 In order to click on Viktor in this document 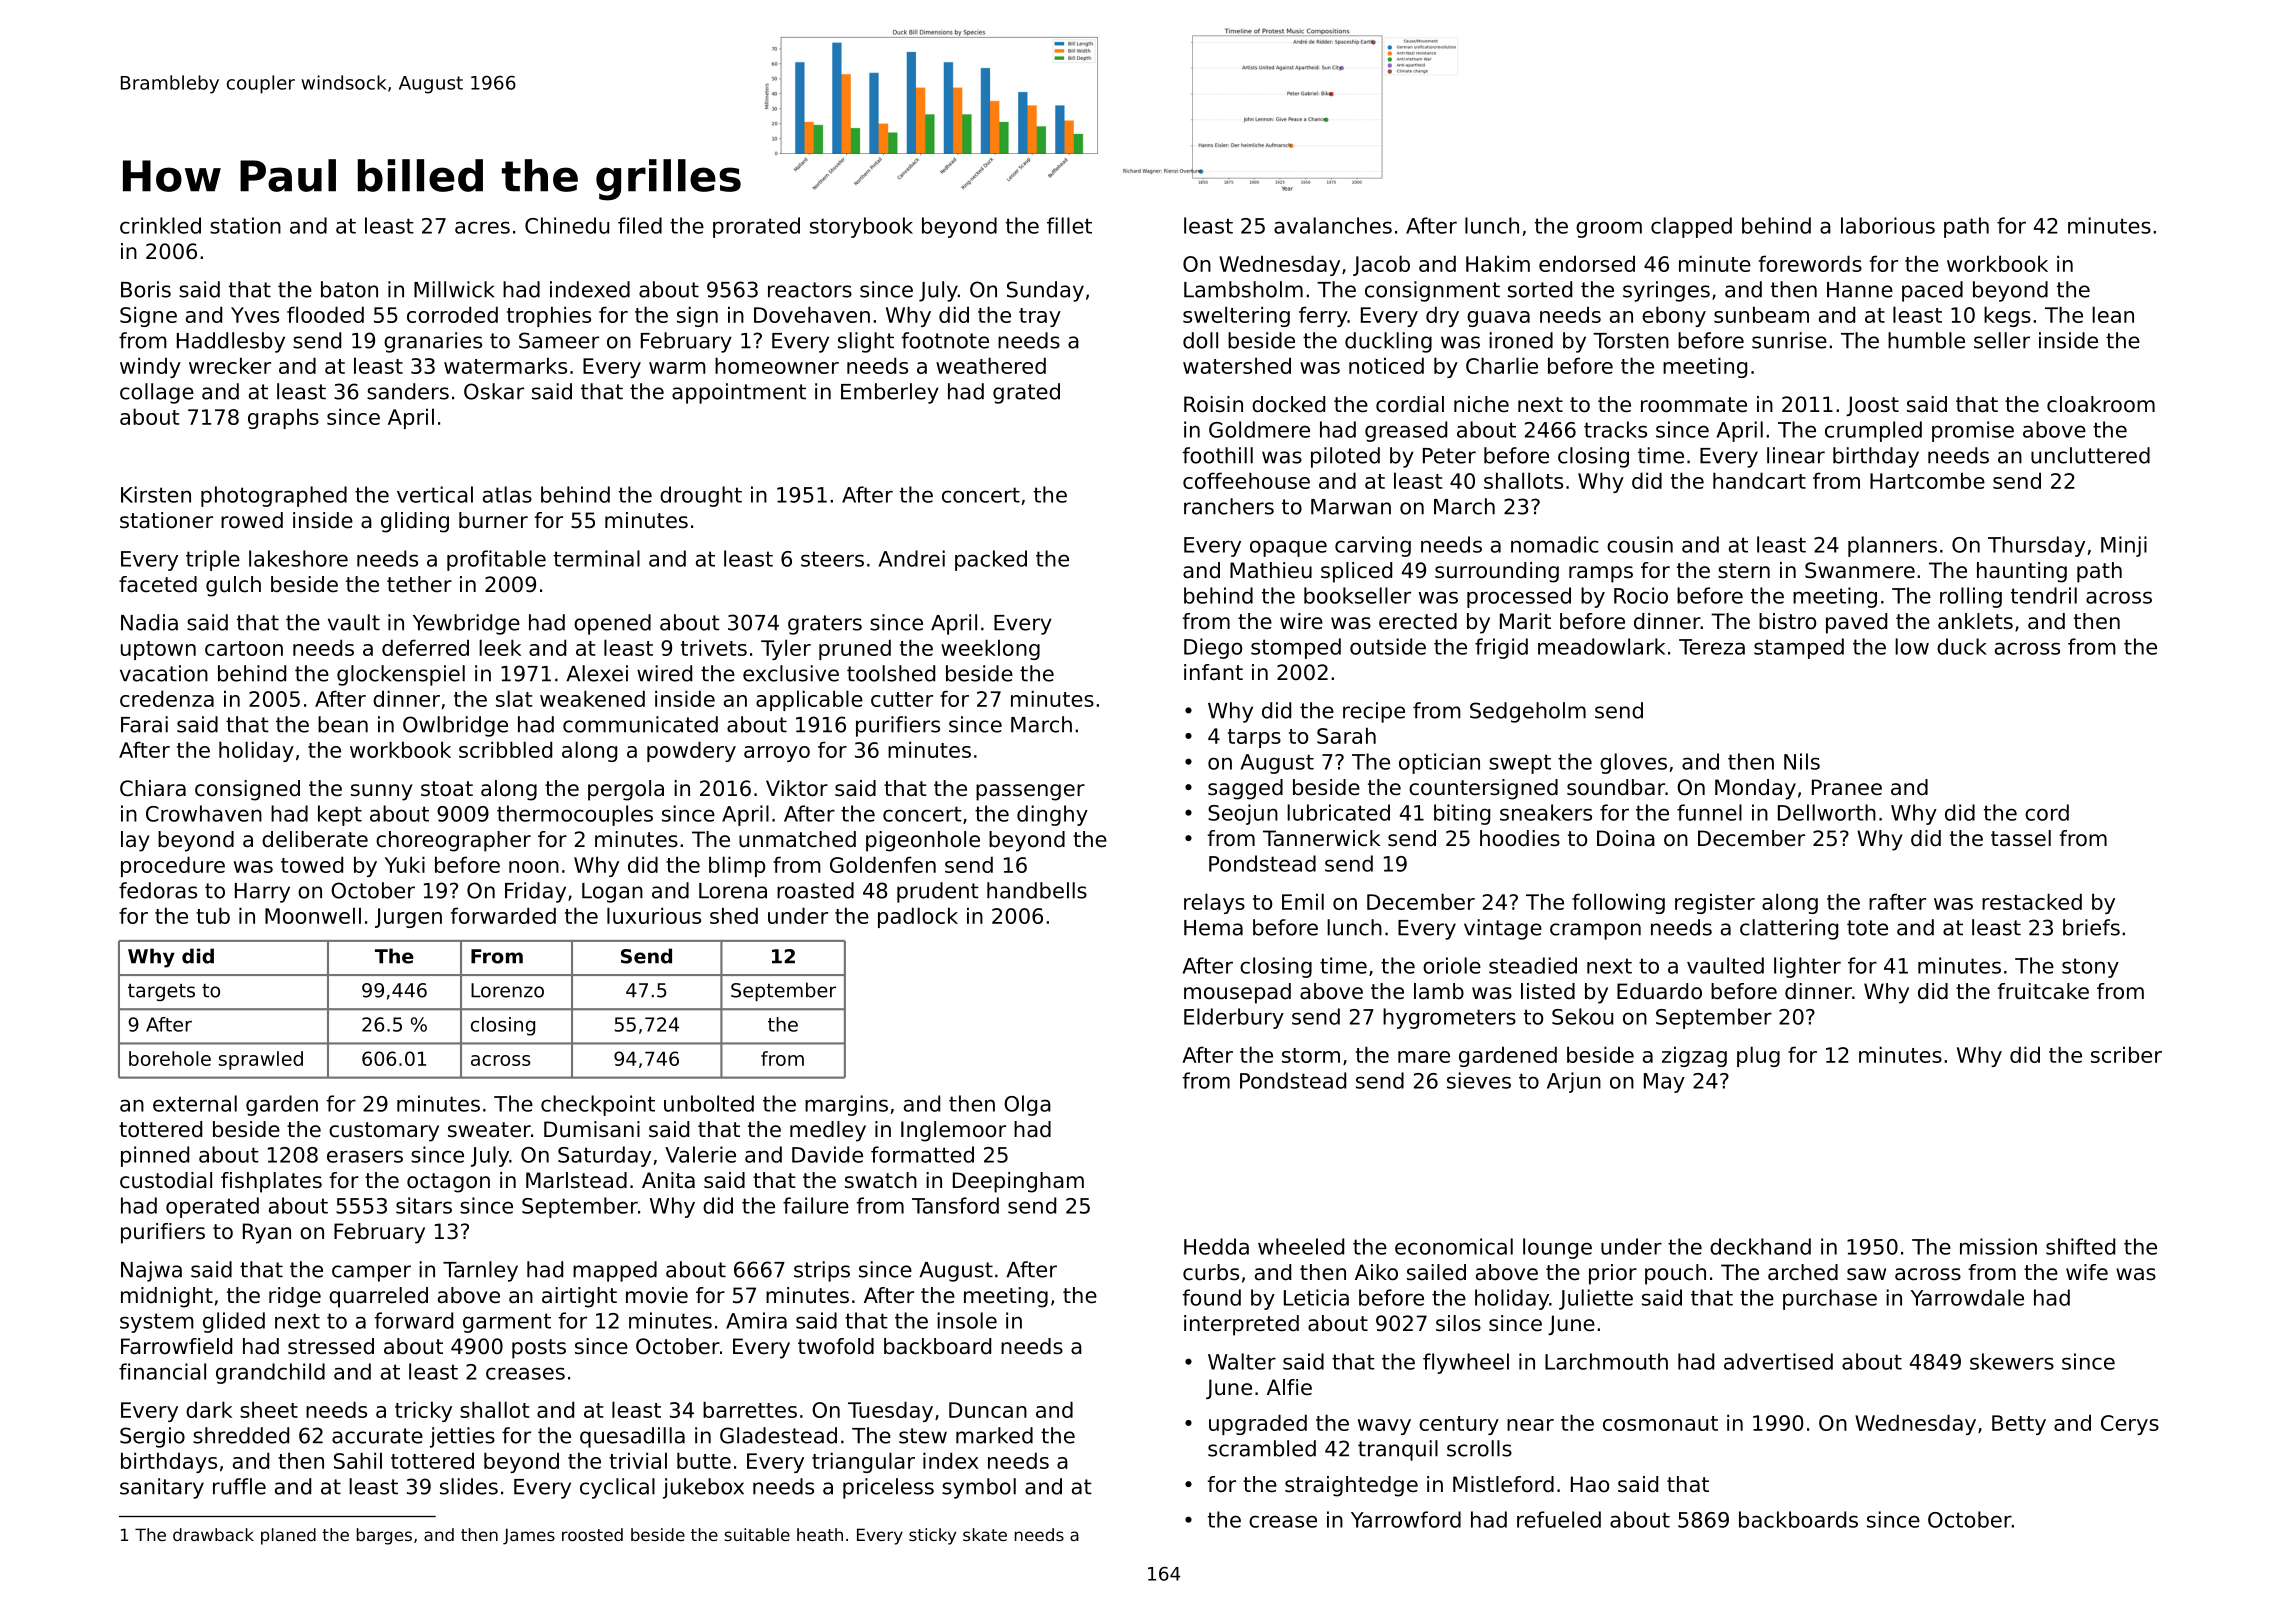, I will do `click(797, 788)`.
